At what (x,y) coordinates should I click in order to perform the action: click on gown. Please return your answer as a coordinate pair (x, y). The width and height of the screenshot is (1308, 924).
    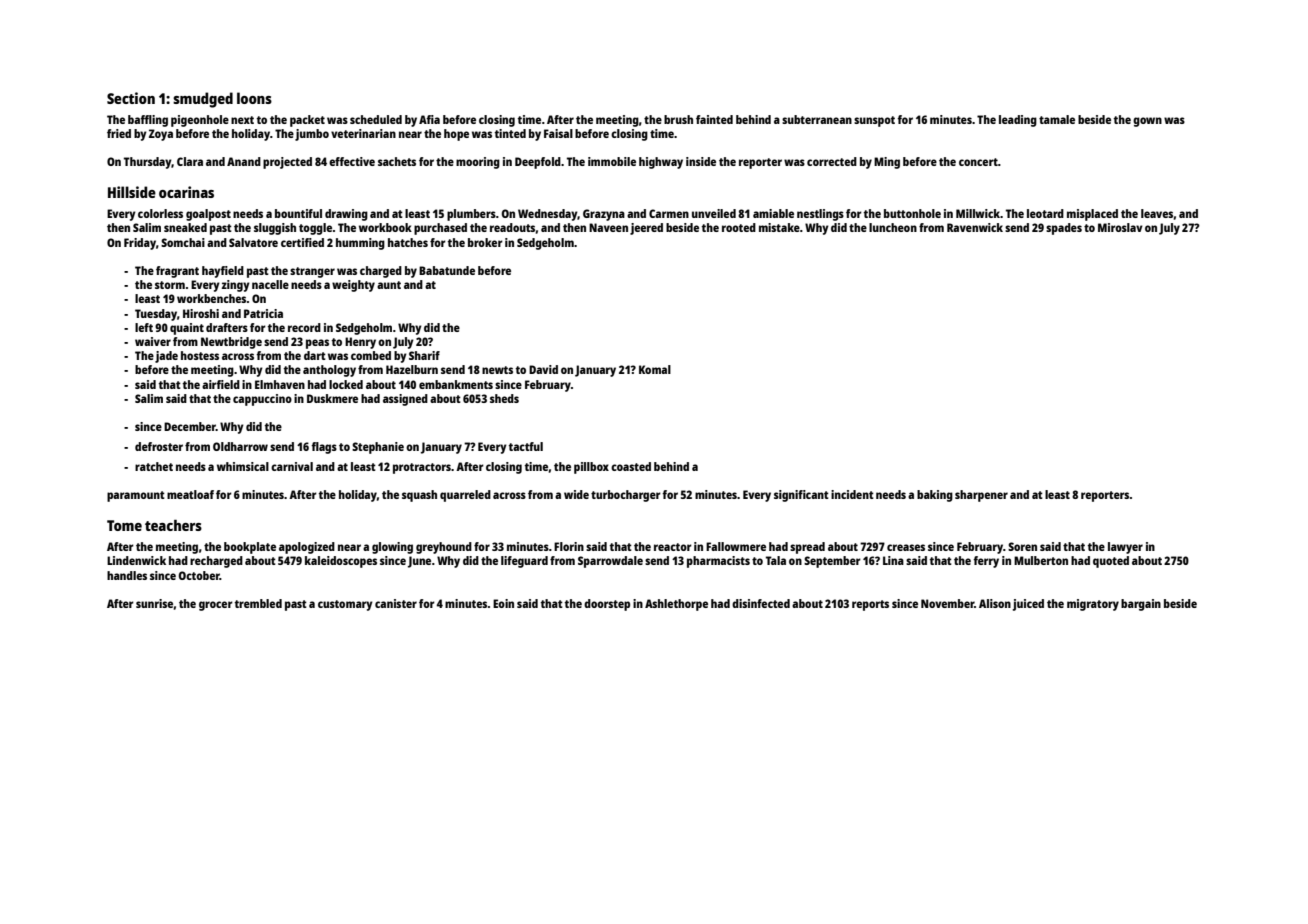
    Looking at the image, I should click on (1147, 122).
